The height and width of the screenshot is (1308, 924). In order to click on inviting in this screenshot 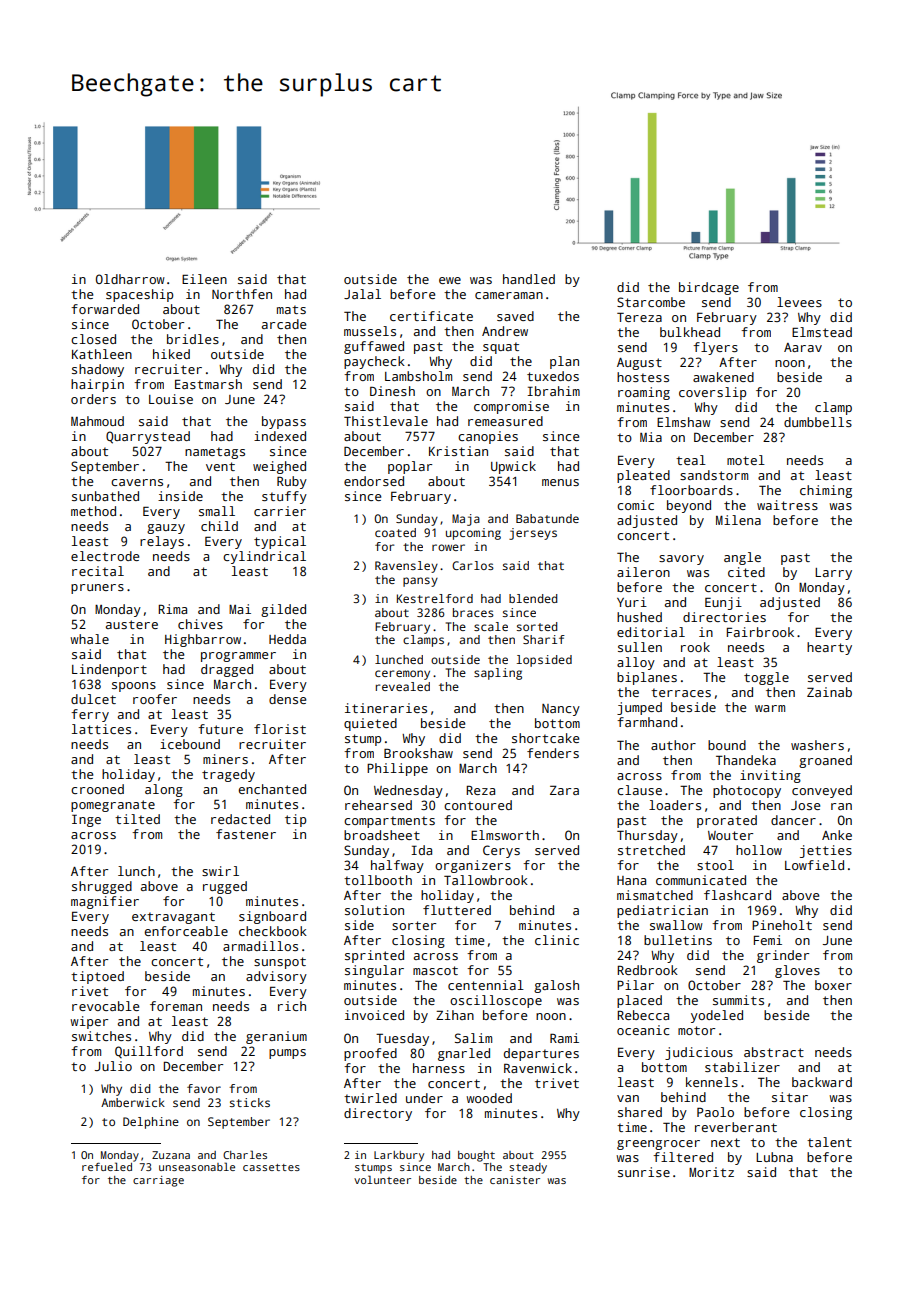, I will do `click(770, 776)`.
